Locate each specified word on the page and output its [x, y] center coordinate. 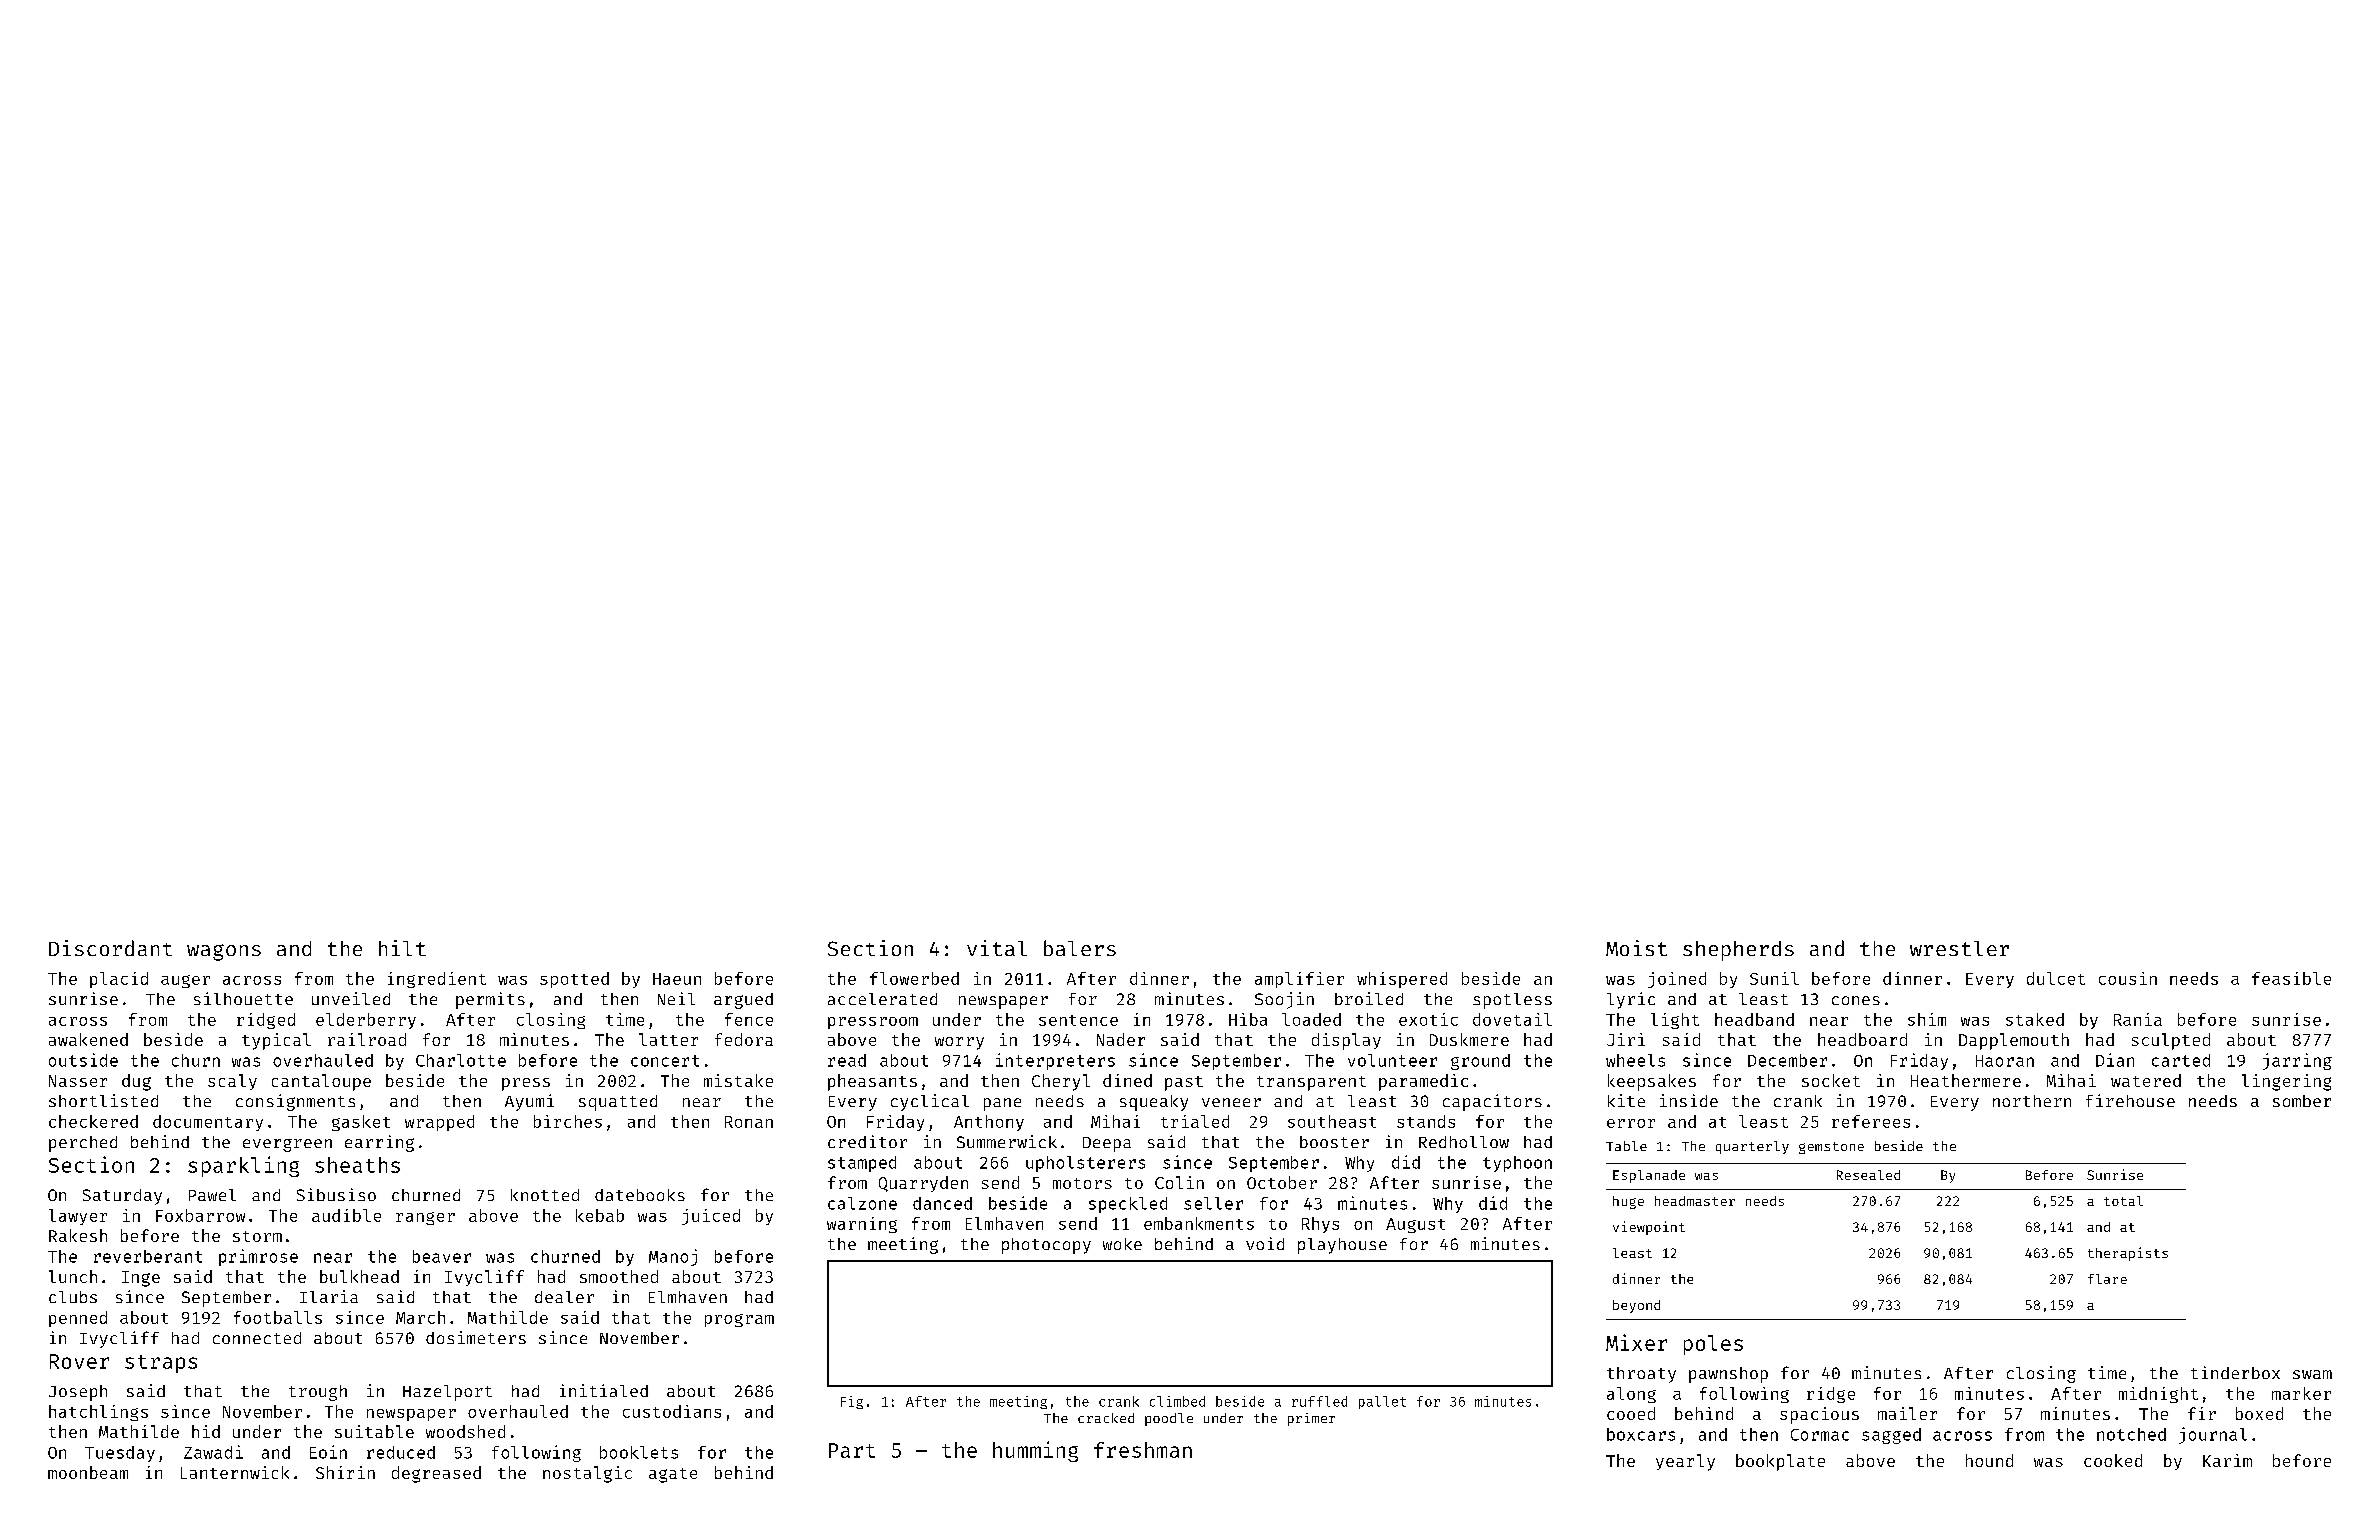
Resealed [1868, 1175]
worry [959, 1043]
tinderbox [2235, 1372]
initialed [604, 1390]
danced [942, 1203]
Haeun [677, 979]
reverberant [148, 1256]
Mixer [1636, 1342]
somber [2302, 1101]
